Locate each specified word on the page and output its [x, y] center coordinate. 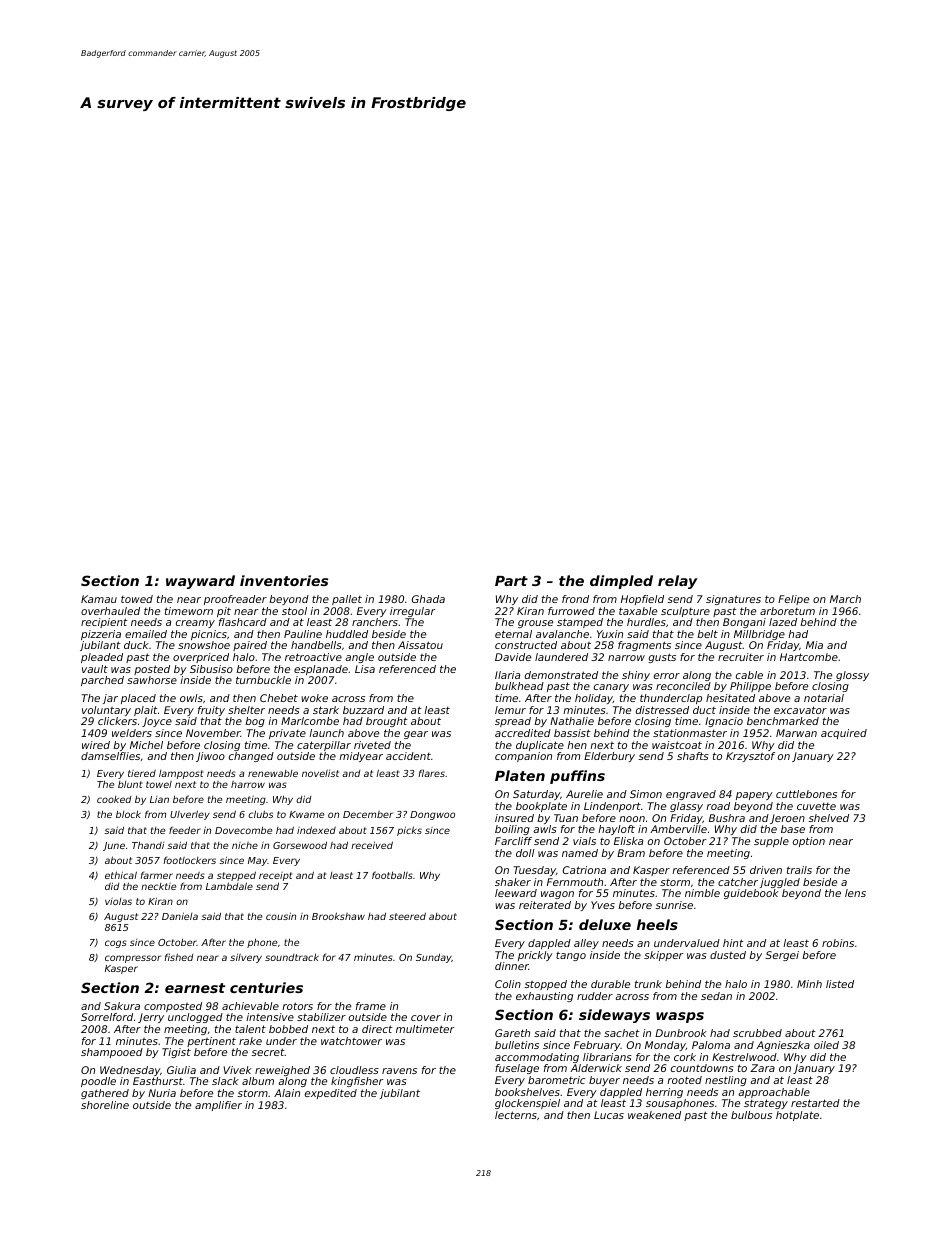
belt [707, 634]
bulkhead [519, 686]
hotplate [797, 1116]
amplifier [218, 1106]
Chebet [279, 698]
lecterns [516, 1115]
